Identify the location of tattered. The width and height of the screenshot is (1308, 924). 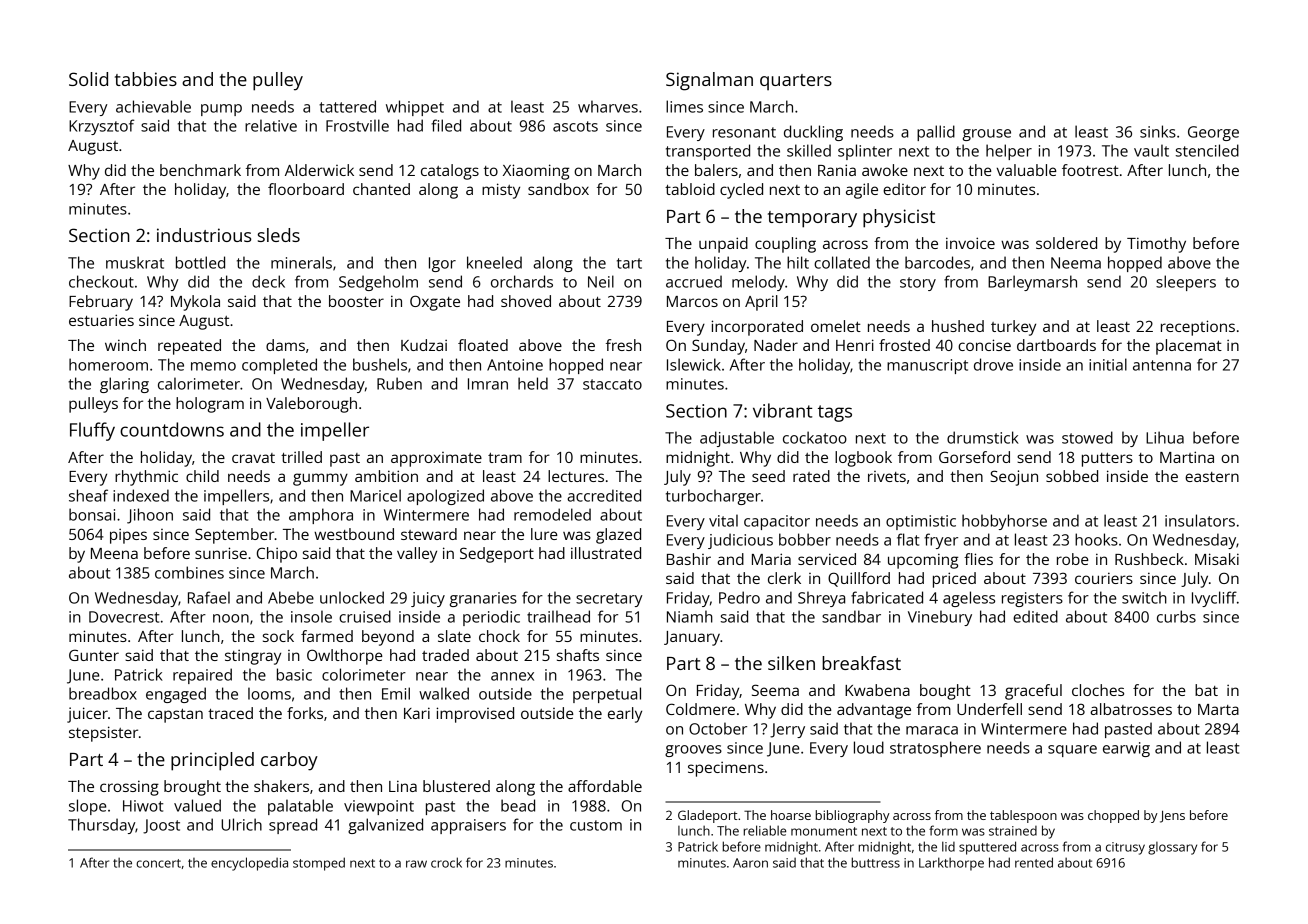
(347, 106).
